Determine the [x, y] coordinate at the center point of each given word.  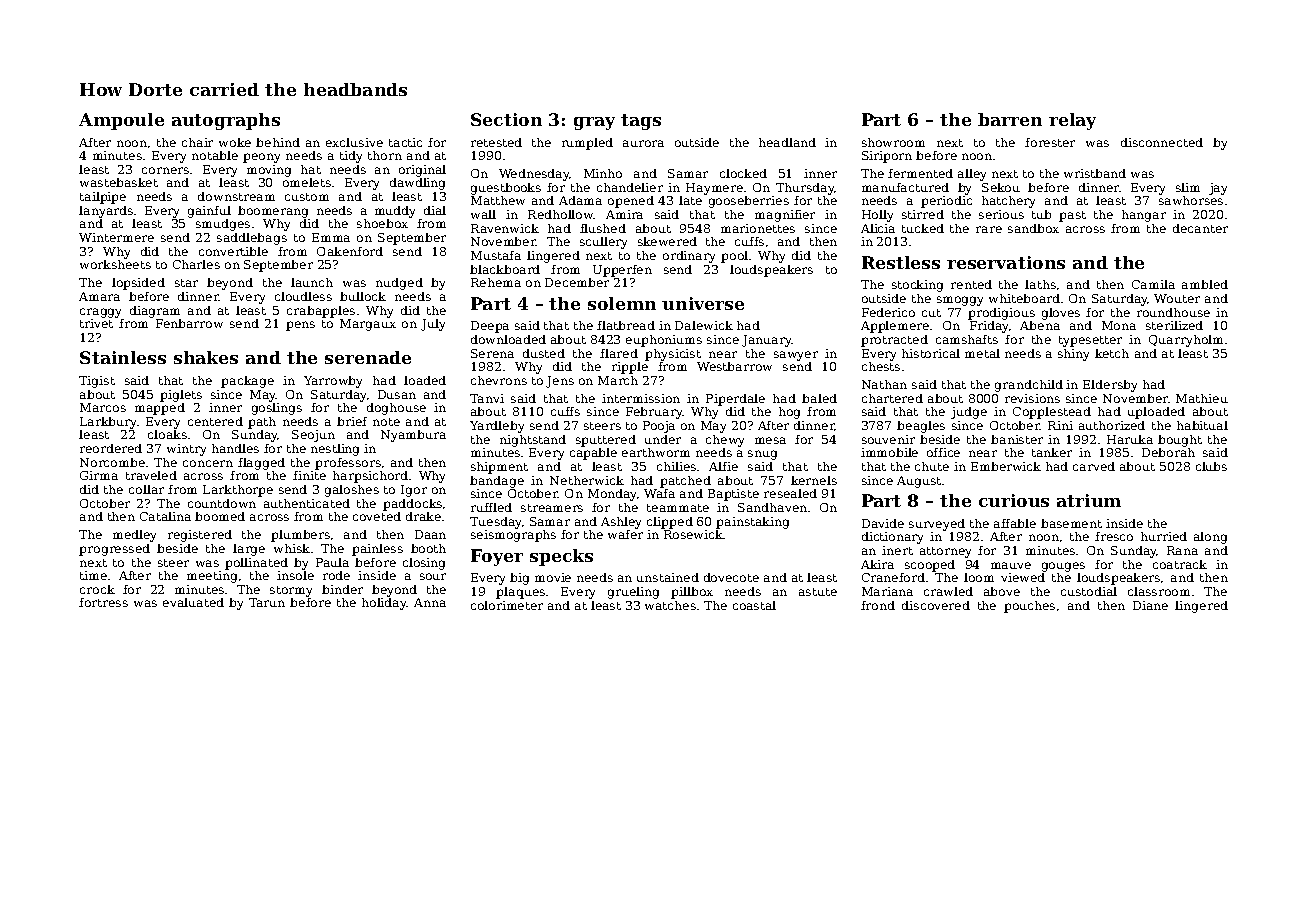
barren [1010, 119]
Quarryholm [1186, 341]
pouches [1029, 607]
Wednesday [534, 175]
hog [789, 413]
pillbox [692, 593]
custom [307, 197]
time [93, 575]
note [386, 422]
